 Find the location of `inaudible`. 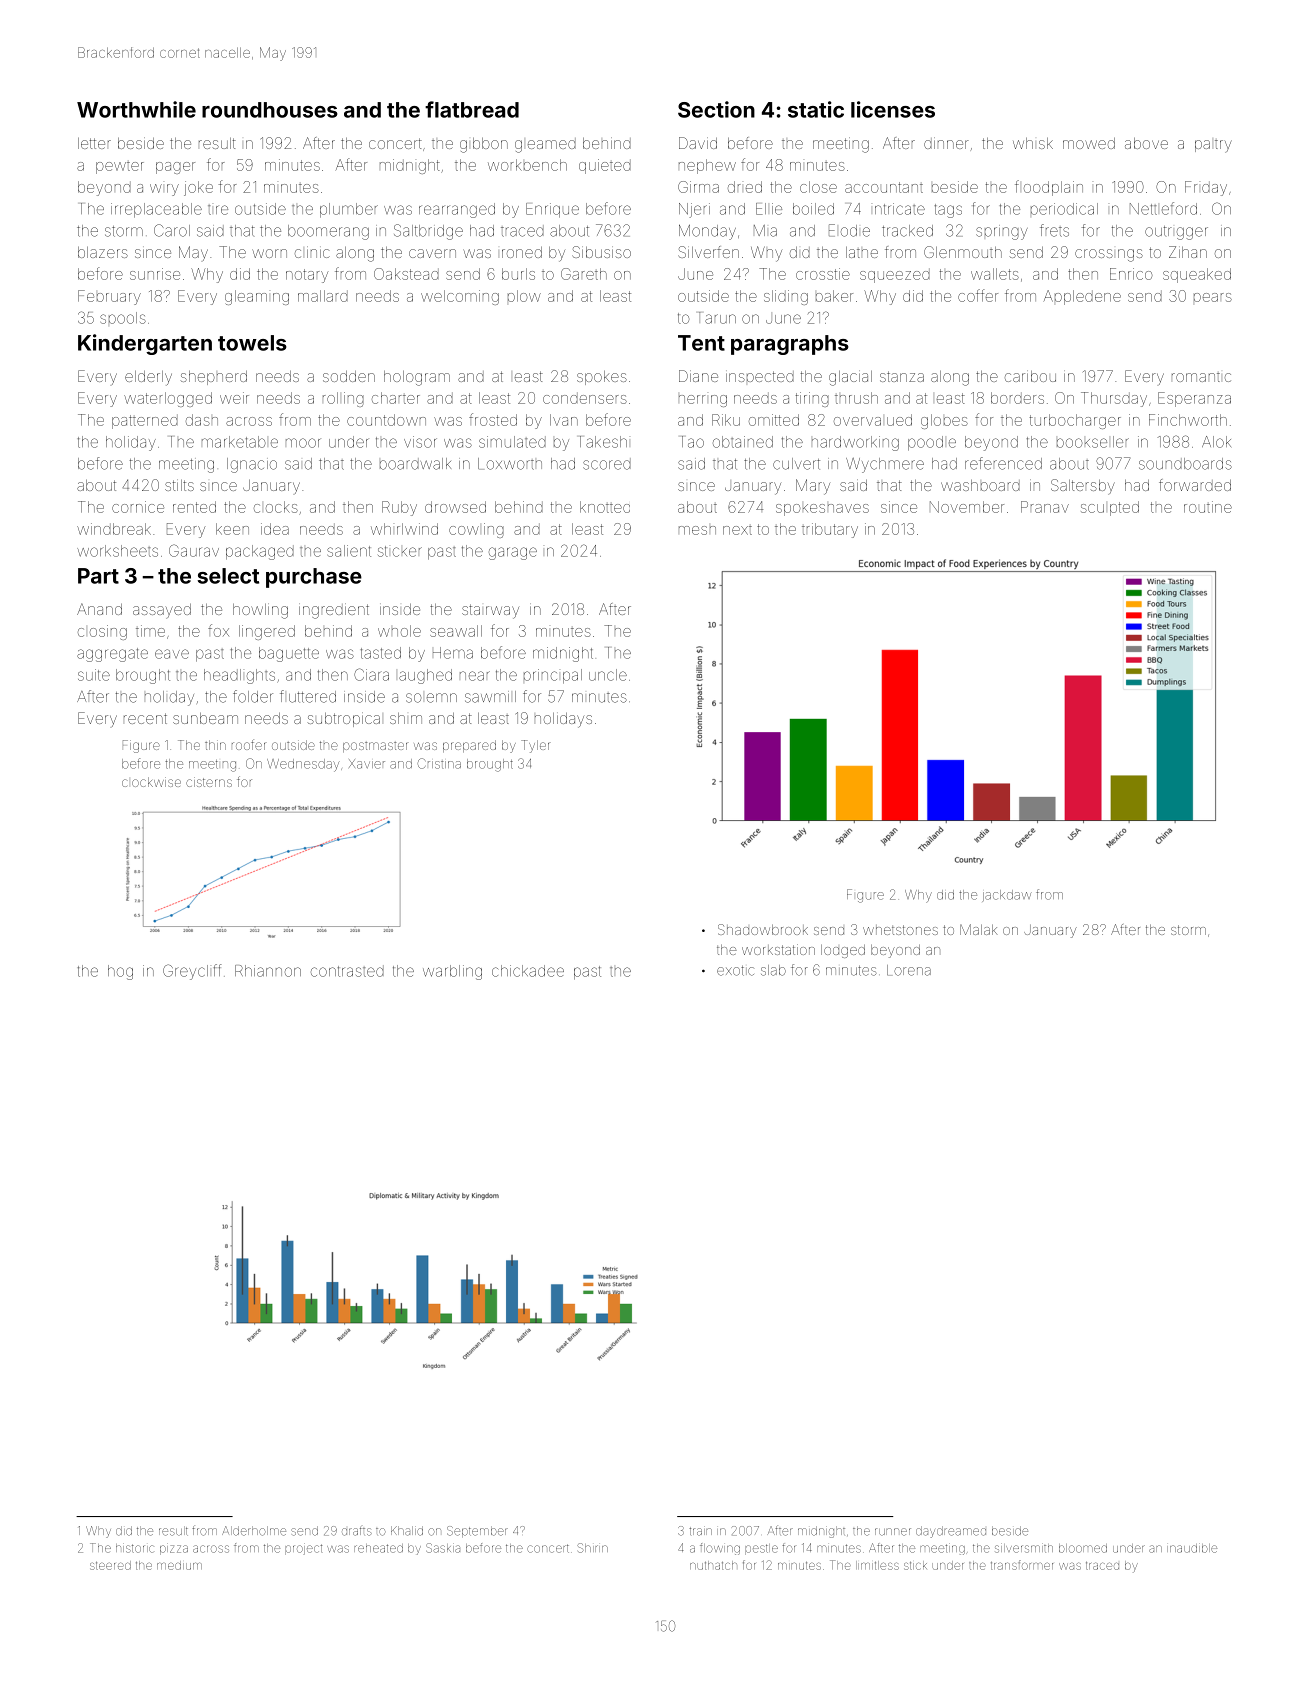

inaudible is located at coordinates (1192, 1548).
